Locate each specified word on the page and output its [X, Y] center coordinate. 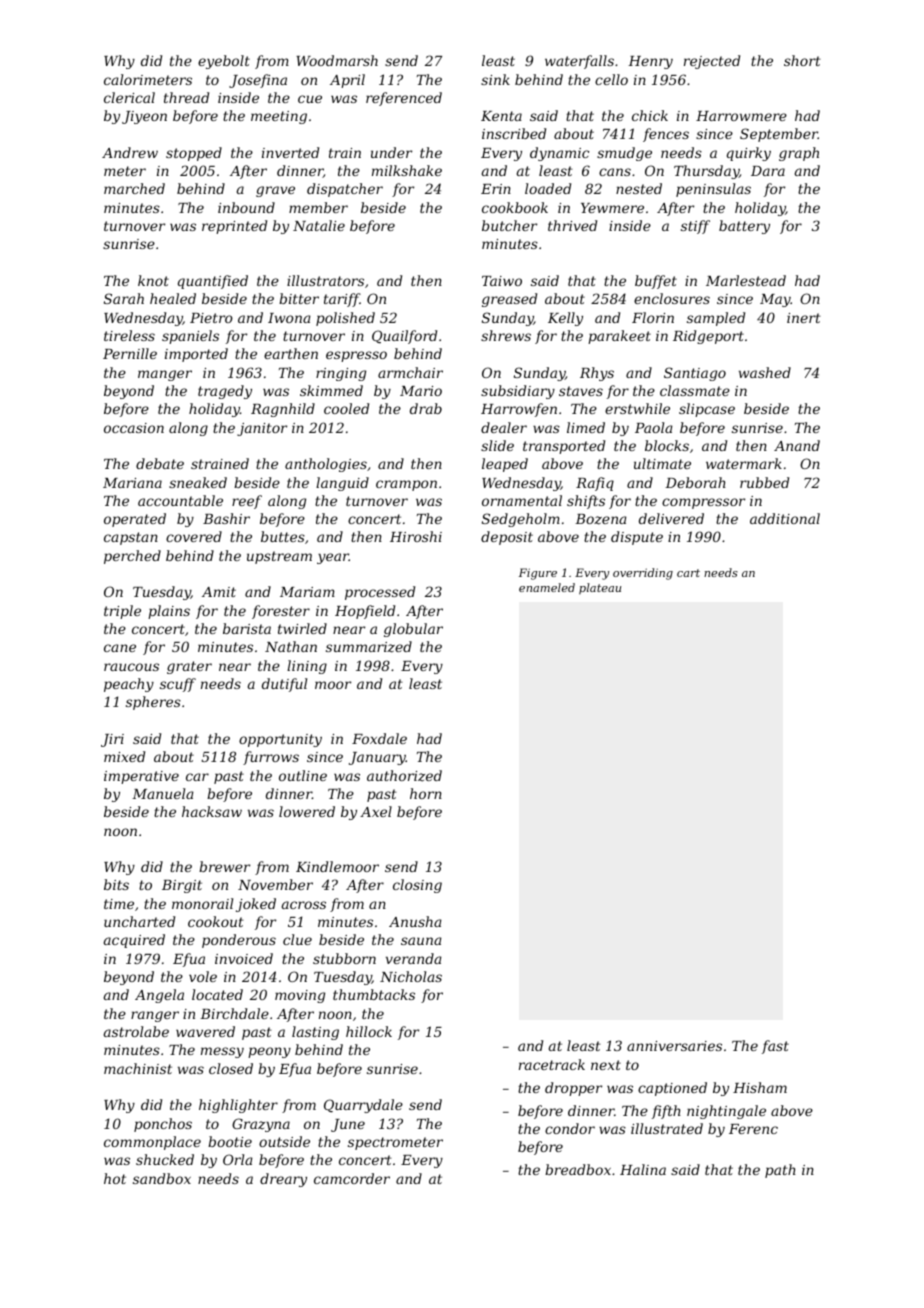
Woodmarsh [337, 60]
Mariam [307, 592]
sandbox [162, 1178]
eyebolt [224, 62]
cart [688, 573]
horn [426, 793]
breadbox [578, 1169]
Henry [650, 62]
